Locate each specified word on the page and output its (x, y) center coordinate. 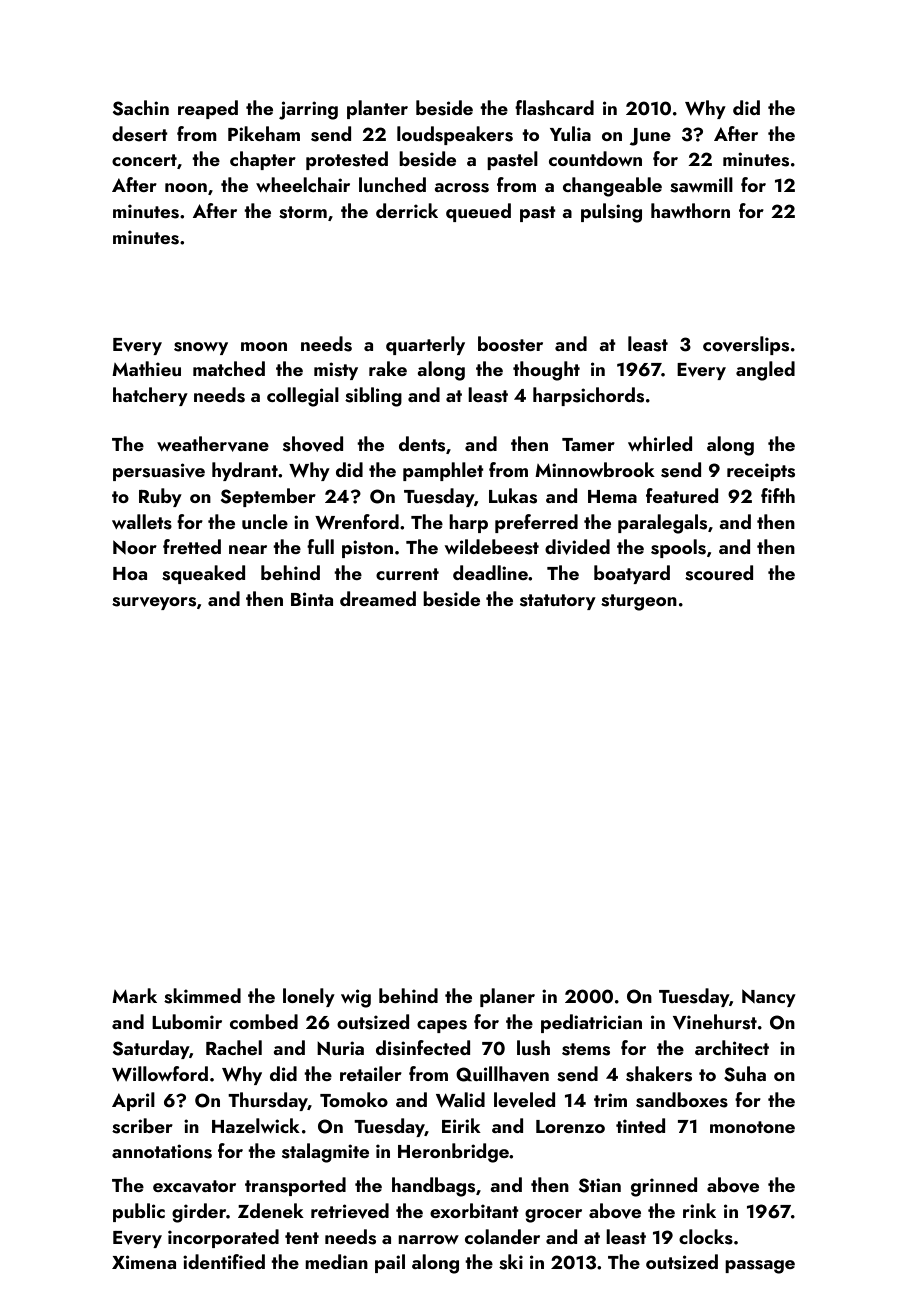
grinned (664, 1187)
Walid (460, 1100)
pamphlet (443, 471)
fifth (778, 495)
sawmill (701, 185)
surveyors (154, 603)
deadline (490, 572)
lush (533, 1048)
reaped (208, 109)
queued (478, 212)
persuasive (159, 472)
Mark (134, 995)
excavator (194, 1186)
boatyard (632, 574)
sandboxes (682, 1100)
